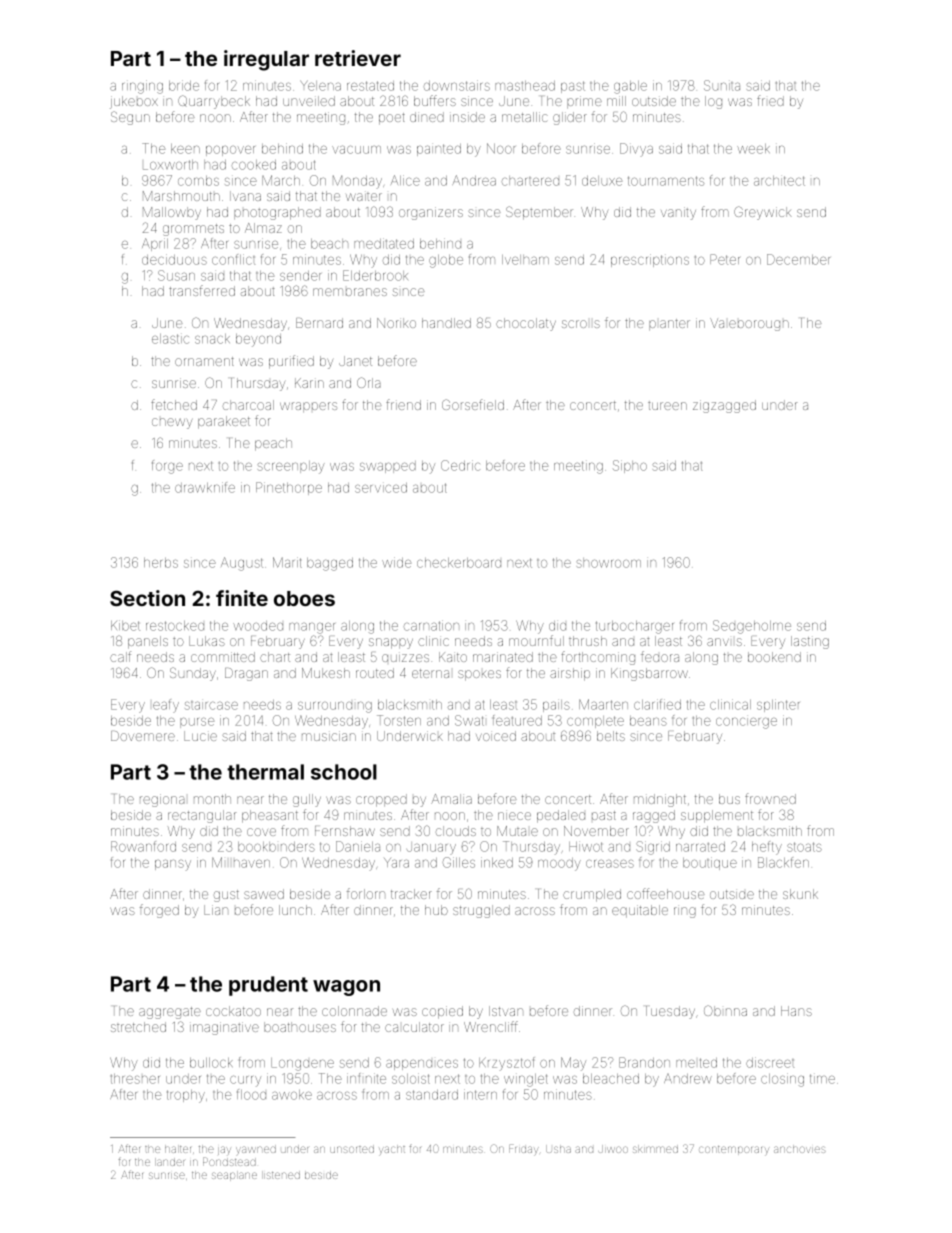  Describe the element at coordinates (517, 720) in the screenshot. I see `featured` at that location.
